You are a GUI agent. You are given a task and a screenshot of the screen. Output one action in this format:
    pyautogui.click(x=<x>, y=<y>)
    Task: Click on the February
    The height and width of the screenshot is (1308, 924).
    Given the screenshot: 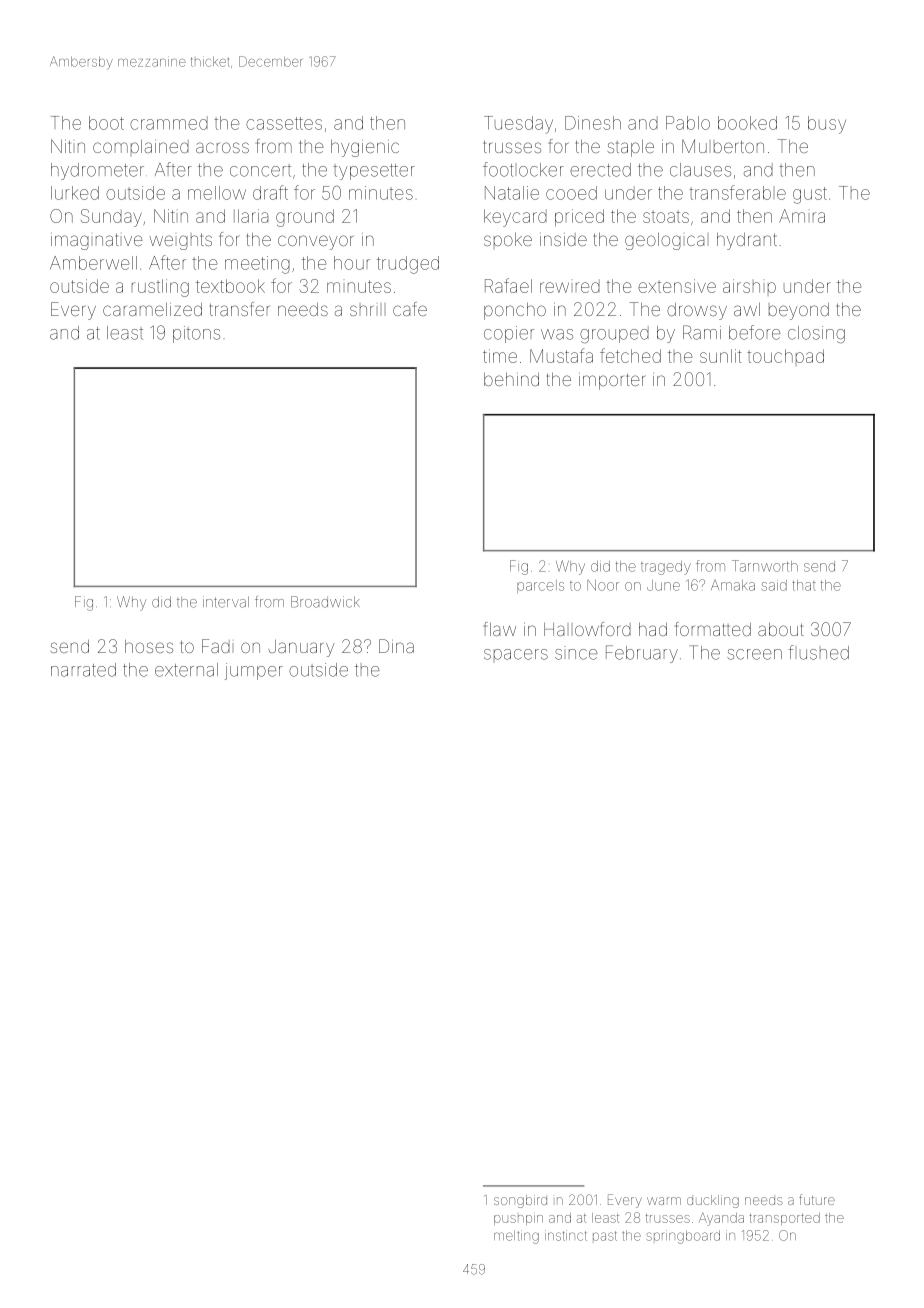 What is the action you would take?
    pyautogui.click(x=642, y=654)
